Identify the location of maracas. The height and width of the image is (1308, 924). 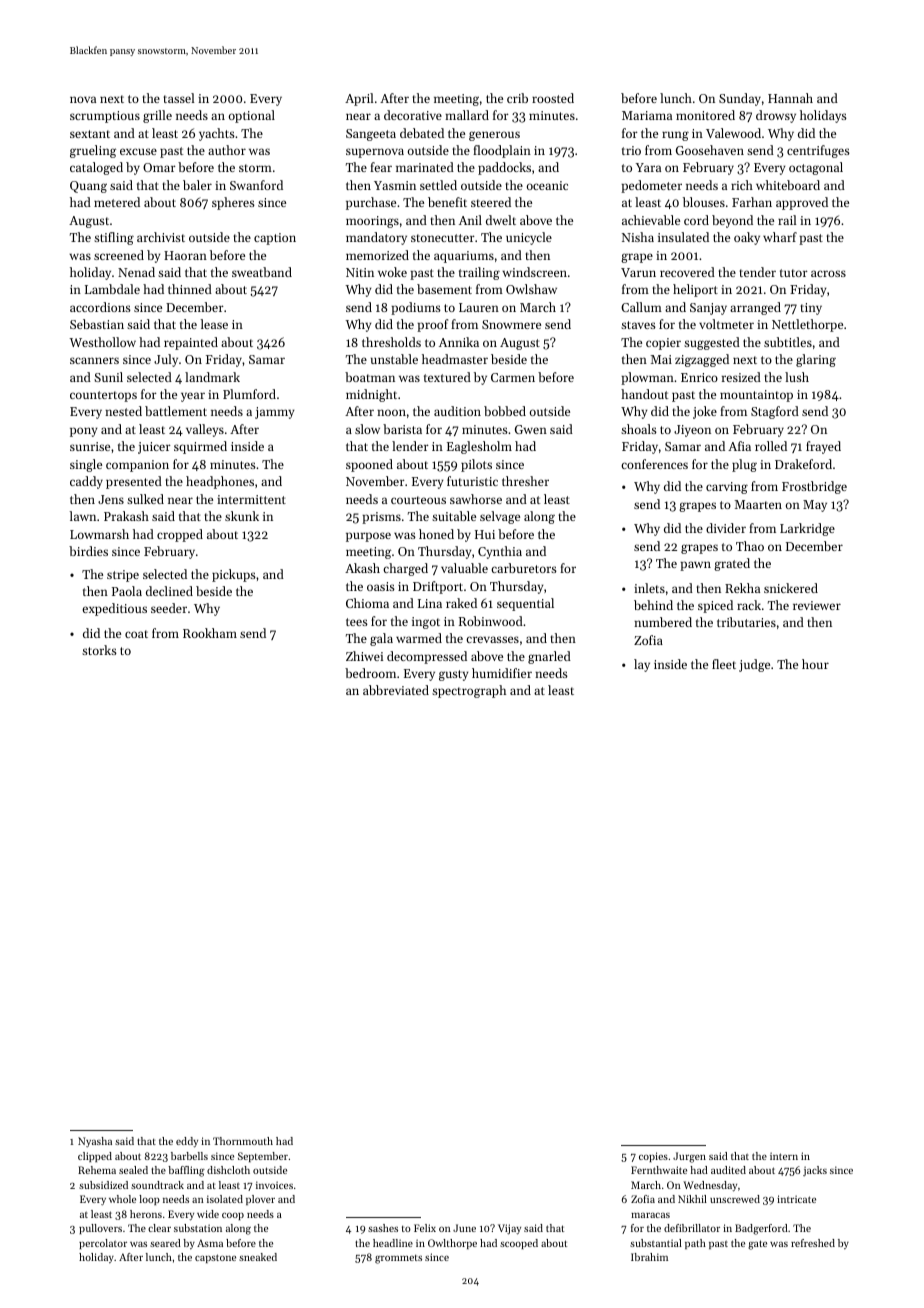
(650, 1215).
